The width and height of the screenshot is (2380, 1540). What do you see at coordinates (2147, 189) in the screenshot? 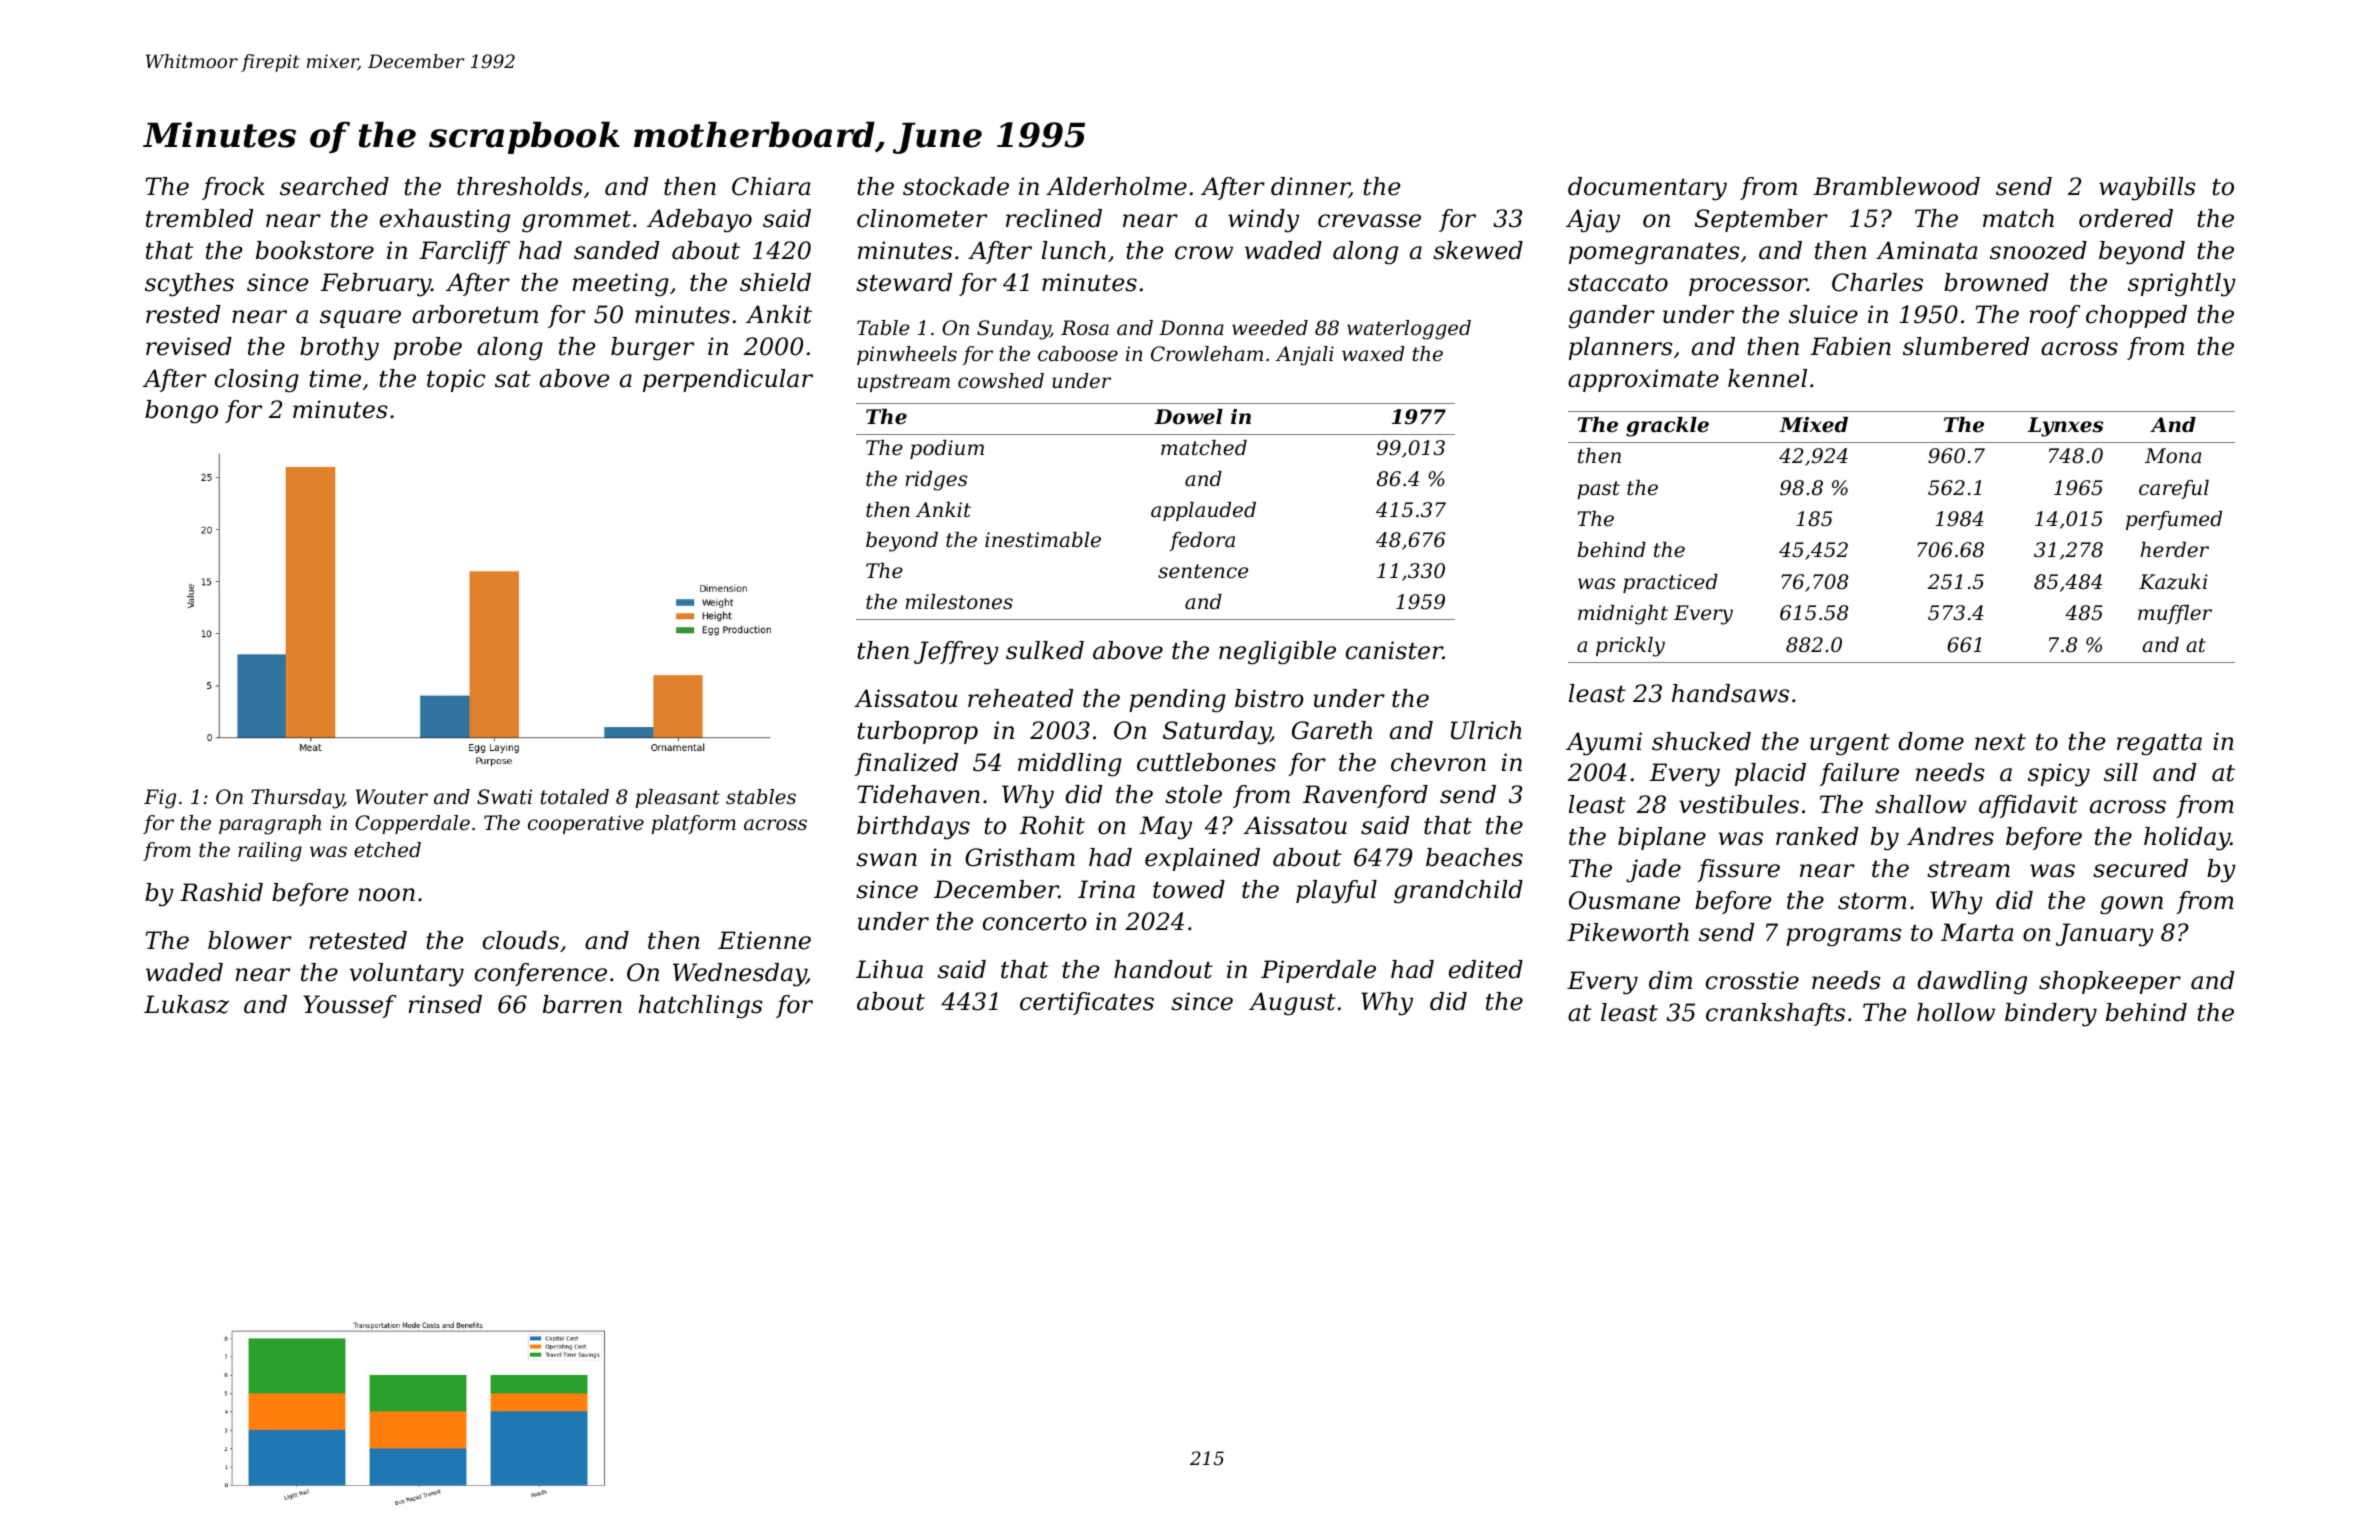
I see `waybills` at bounding box center [2147, 189].
